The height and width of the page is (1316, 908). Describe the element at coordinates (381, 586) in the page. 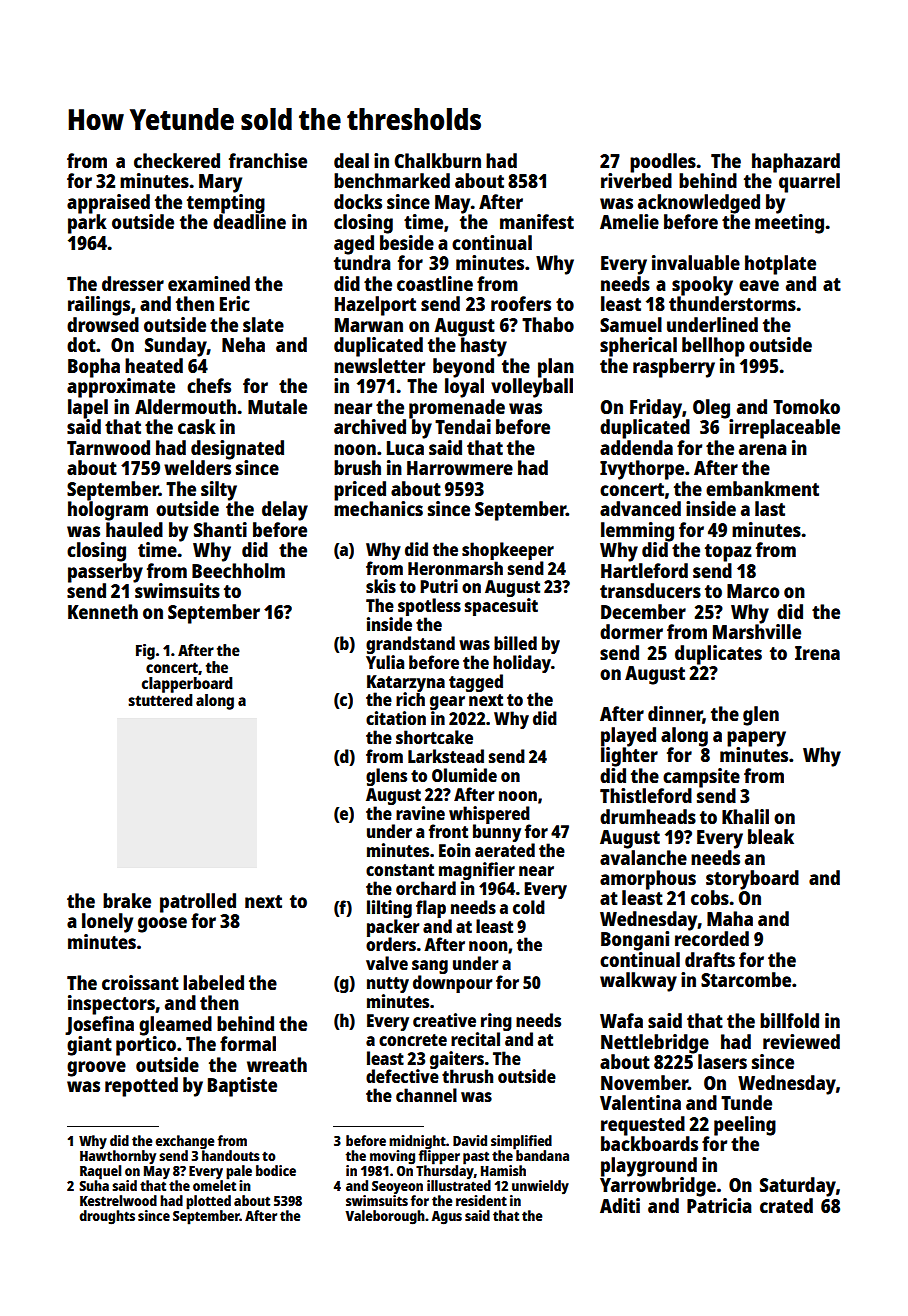

I see `skis` at that location.
